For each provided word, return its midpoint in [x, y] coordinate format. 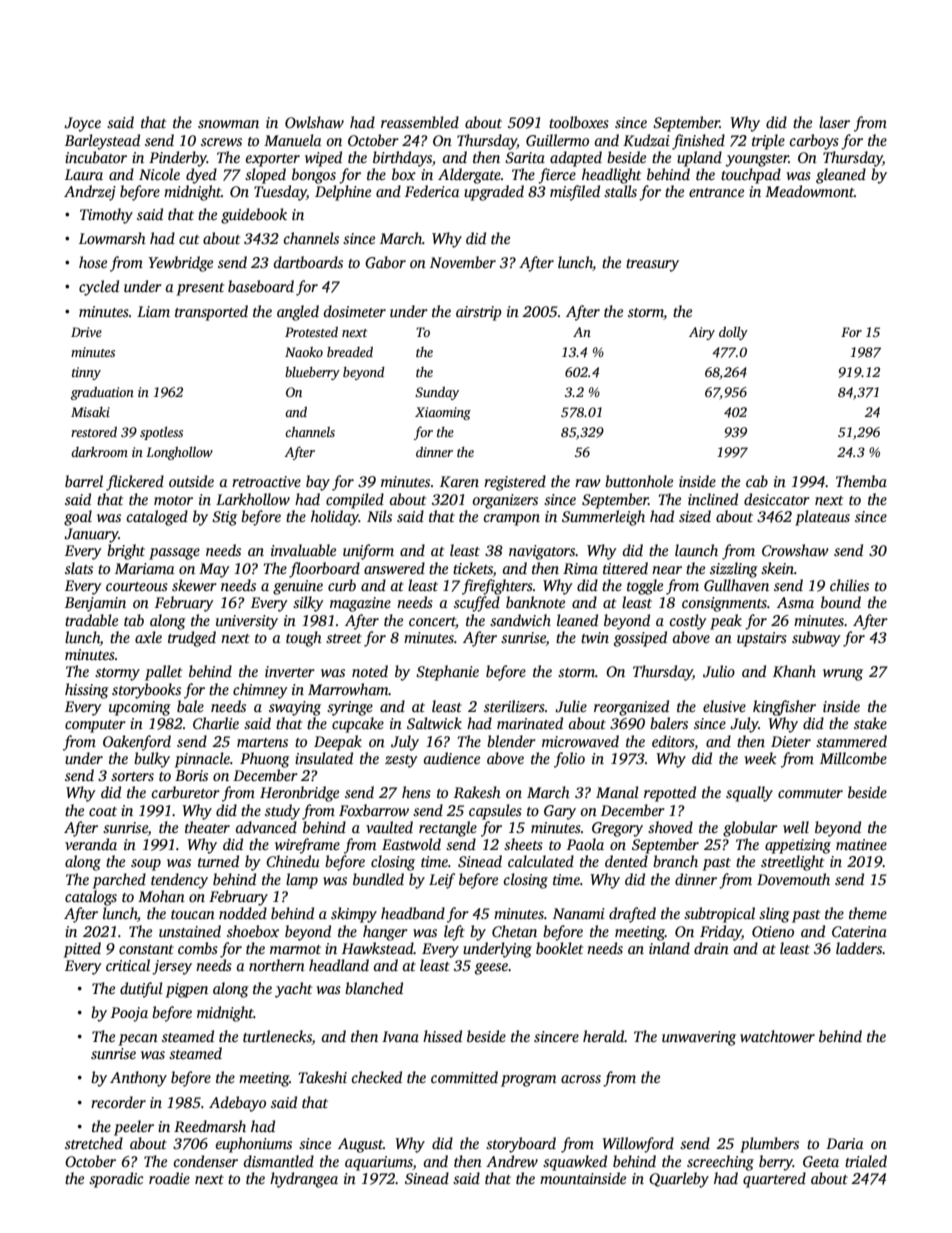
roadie [169, 1178]
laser [834, 122]
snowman [228, 124]
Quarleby [679, 1180]
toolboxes [579, 122]
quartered [774, 1180]
